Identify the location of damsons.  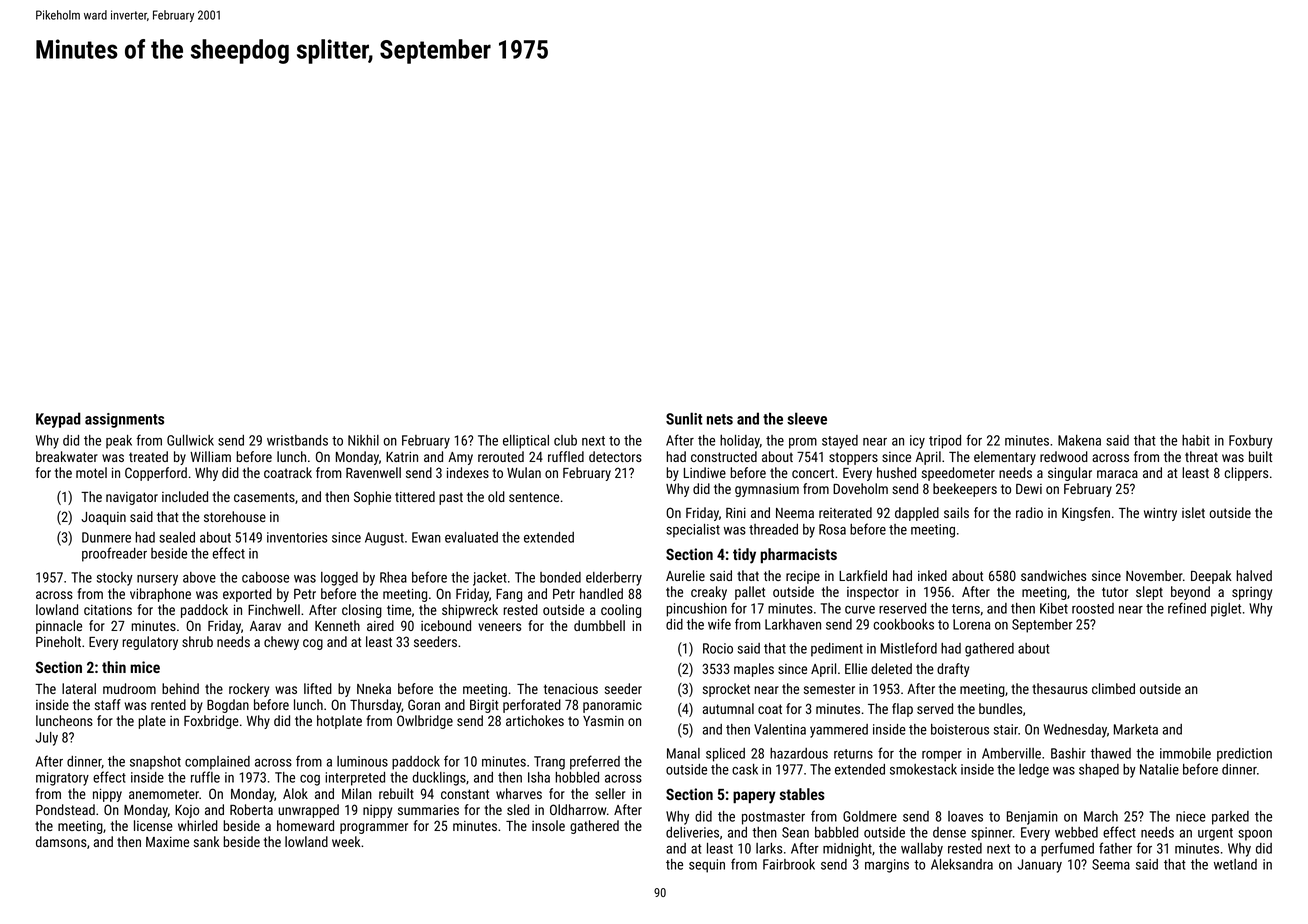
(61, 841).
